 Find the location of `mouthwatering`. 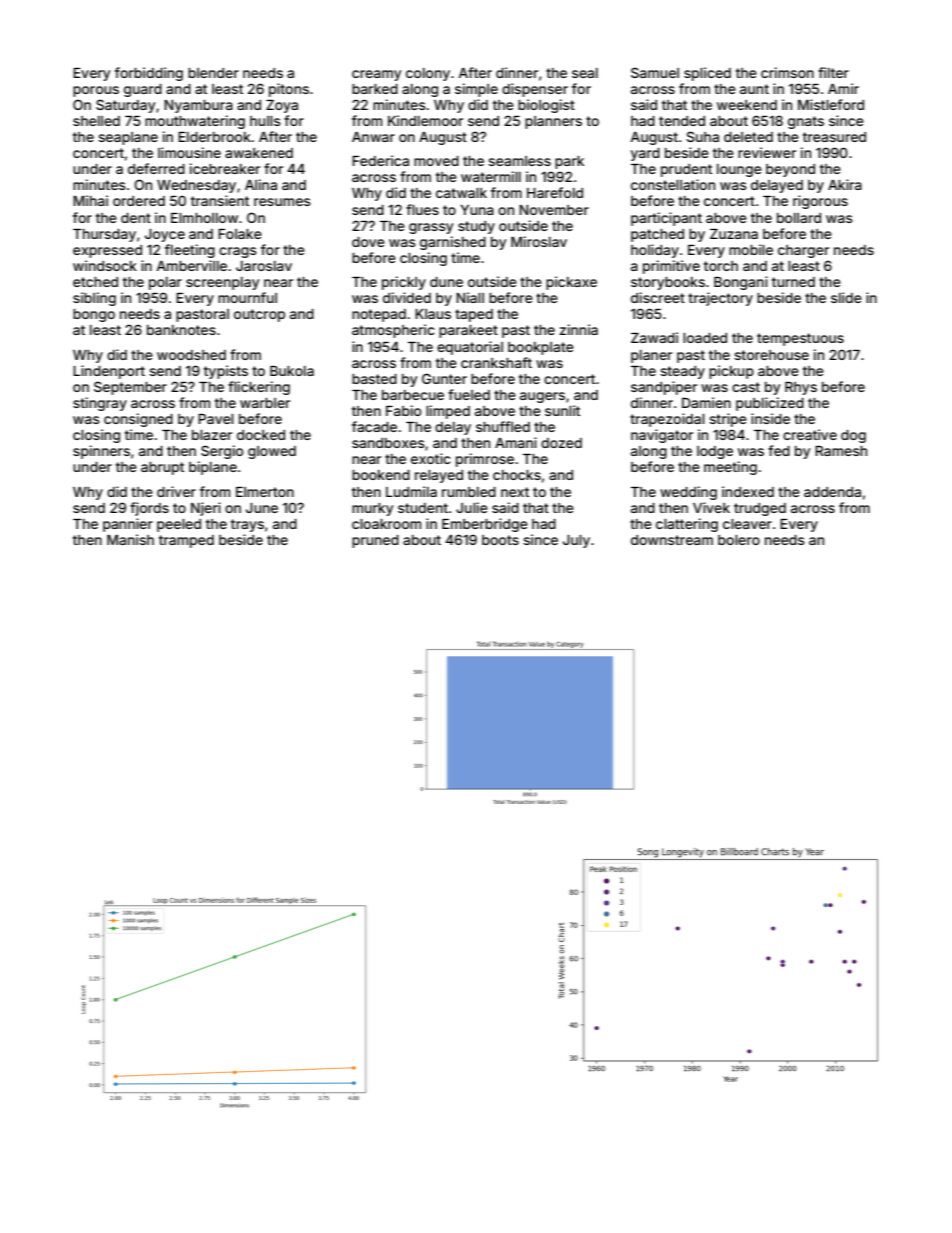

mouthwatering is located at coordinates (195, 122).
